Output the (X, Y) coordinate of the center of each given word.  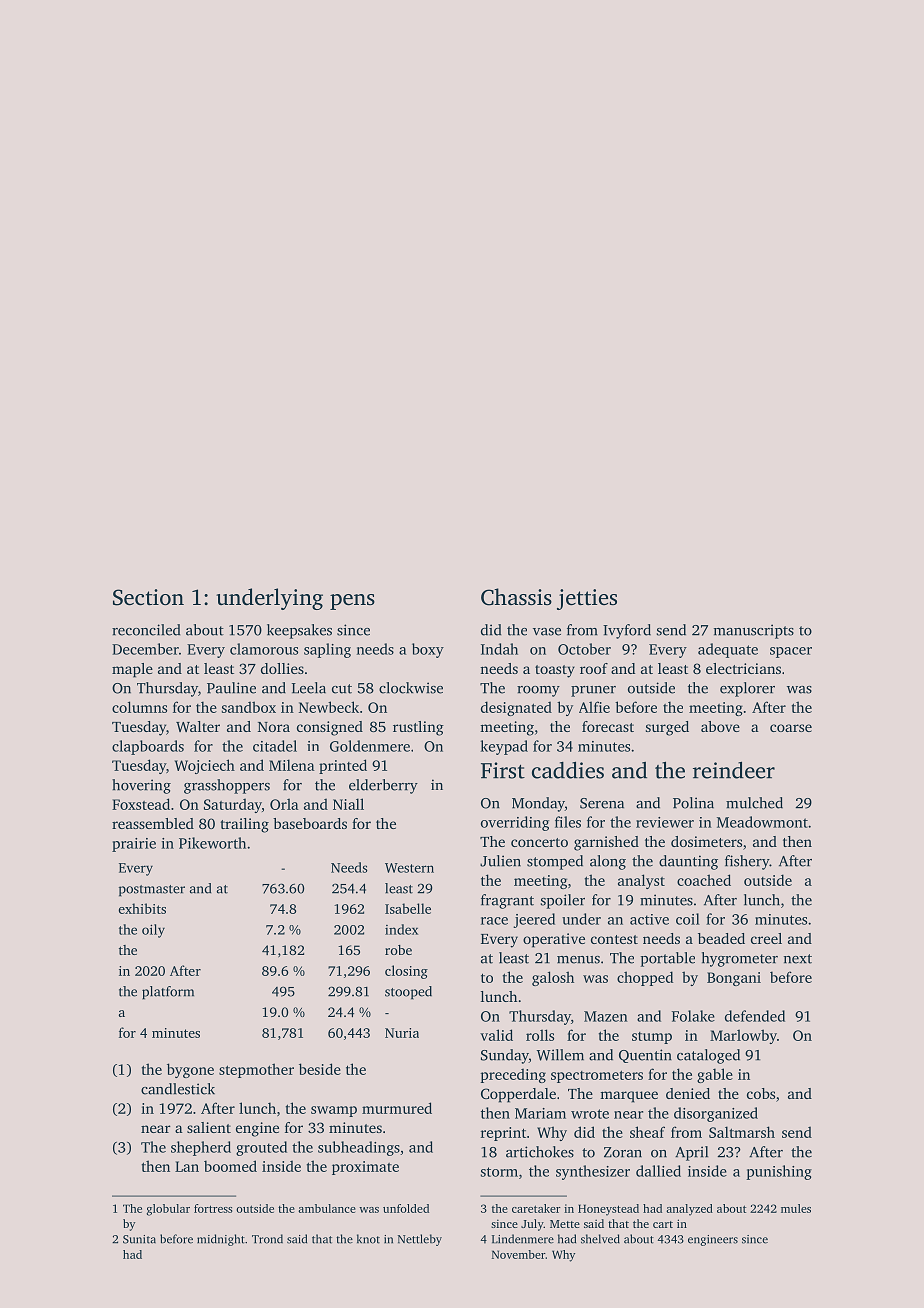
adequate (728, 650)
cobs (761, 1093)
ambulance (327, 1208)
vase (547, 632)
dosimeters (706, 841)
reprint (503, 1134)
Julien (500, 861)
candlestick (178, 1089)
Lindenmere (523, 1239)
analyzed (689, 1210)
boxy (428, 650)
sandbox (249, 707)
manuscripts (754, 631)
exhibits (142, 908)
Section (148, 597)
